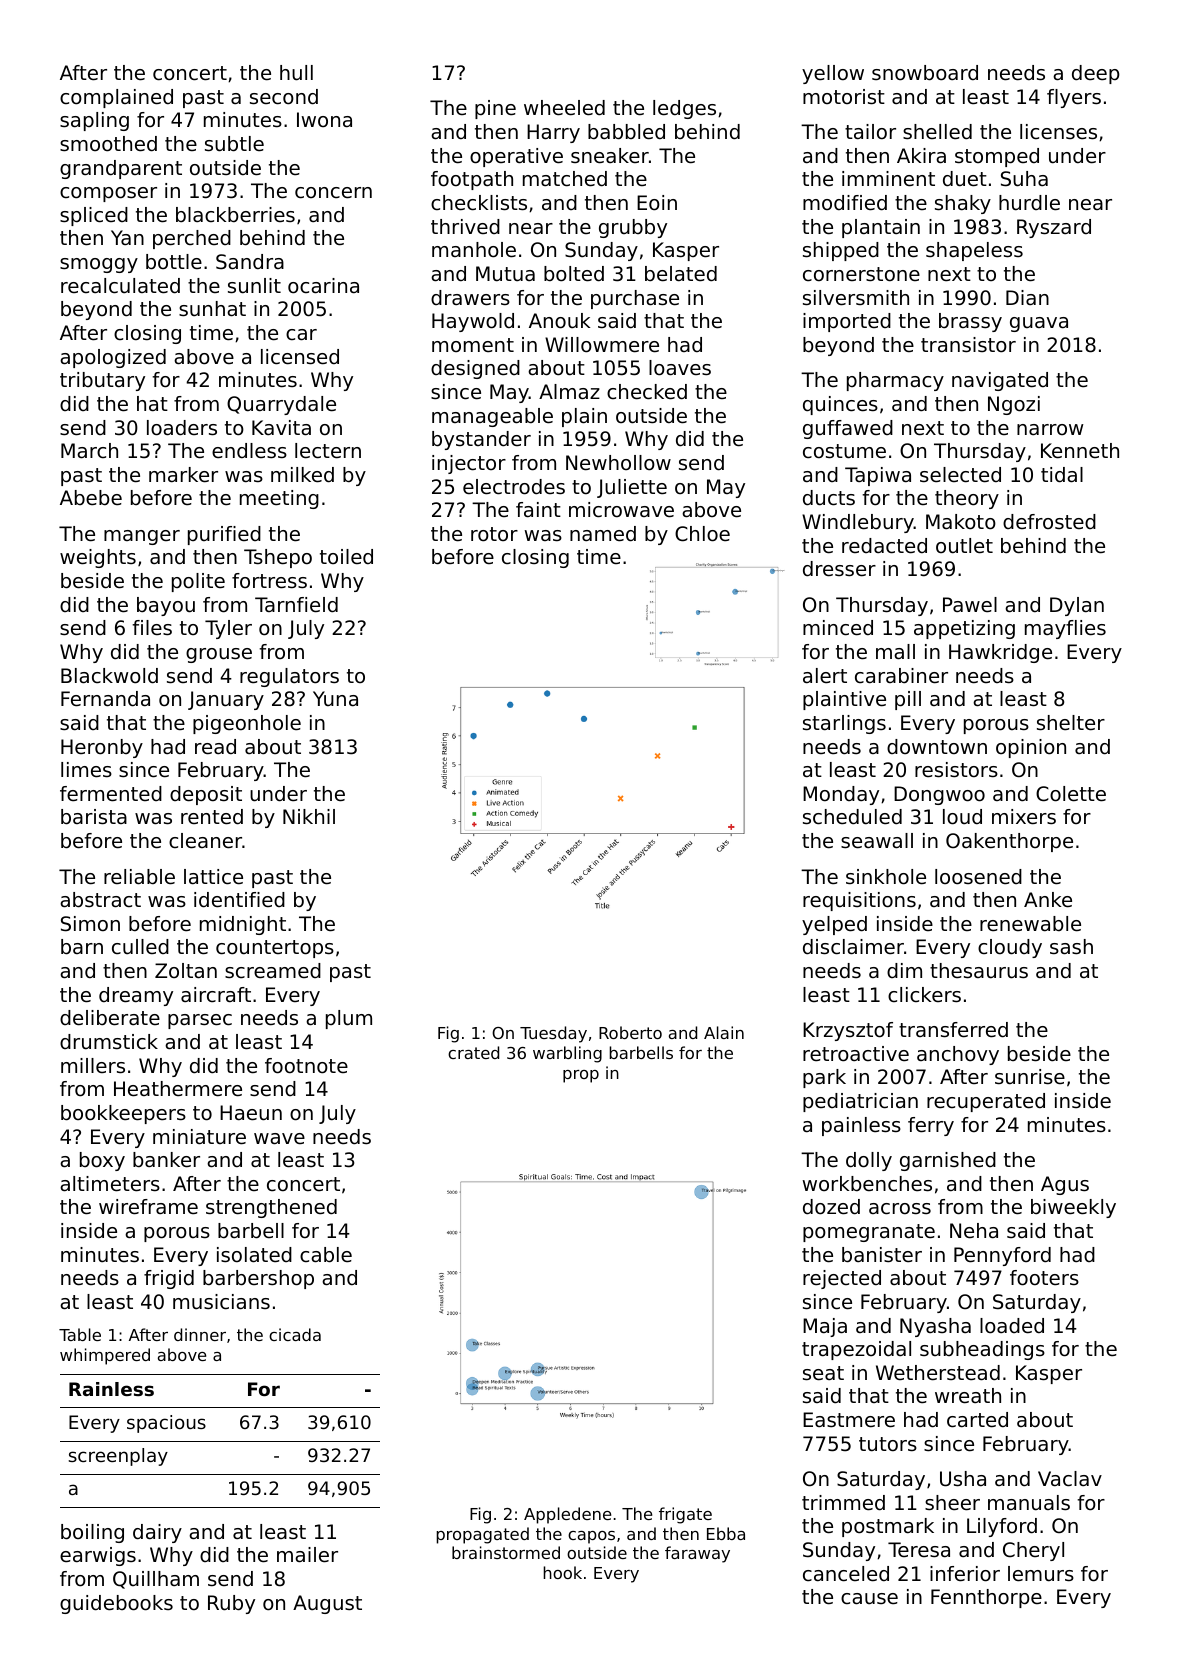  Describe the element at coordinates (838, 628) in the page. I see `minced` at that location.
